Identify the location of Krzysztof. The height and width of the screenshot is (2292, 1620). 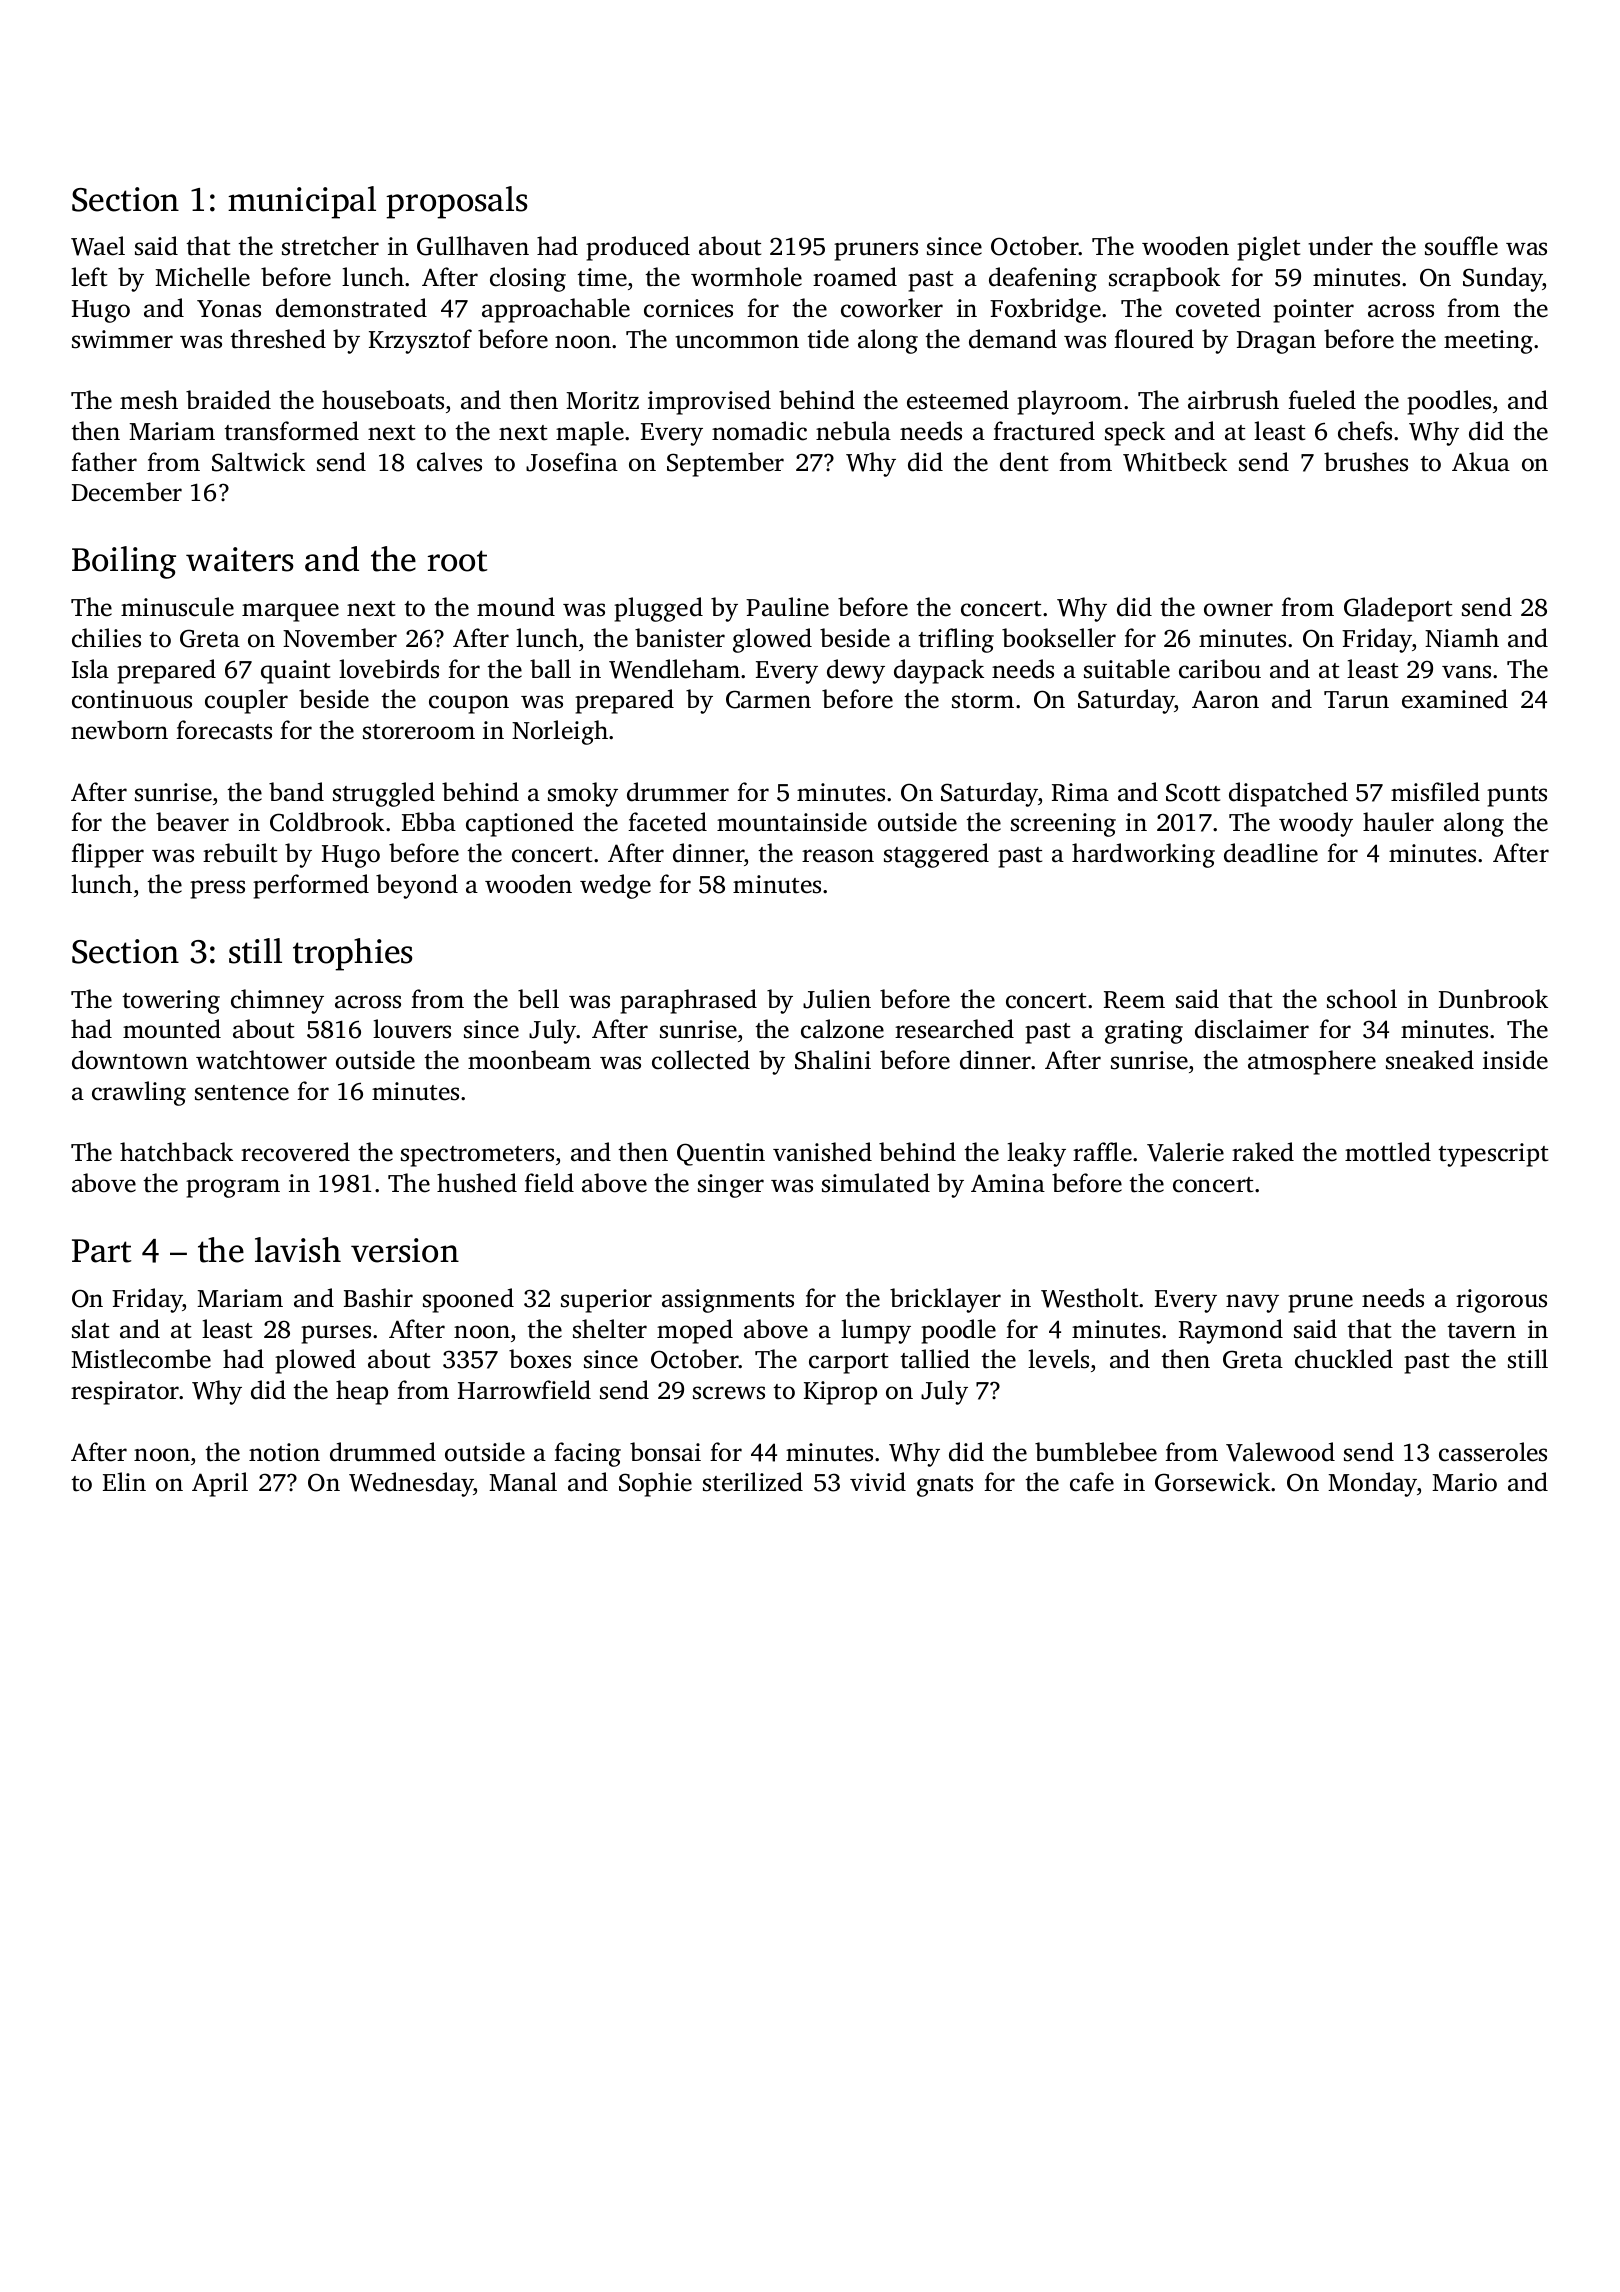
(420, 341).
